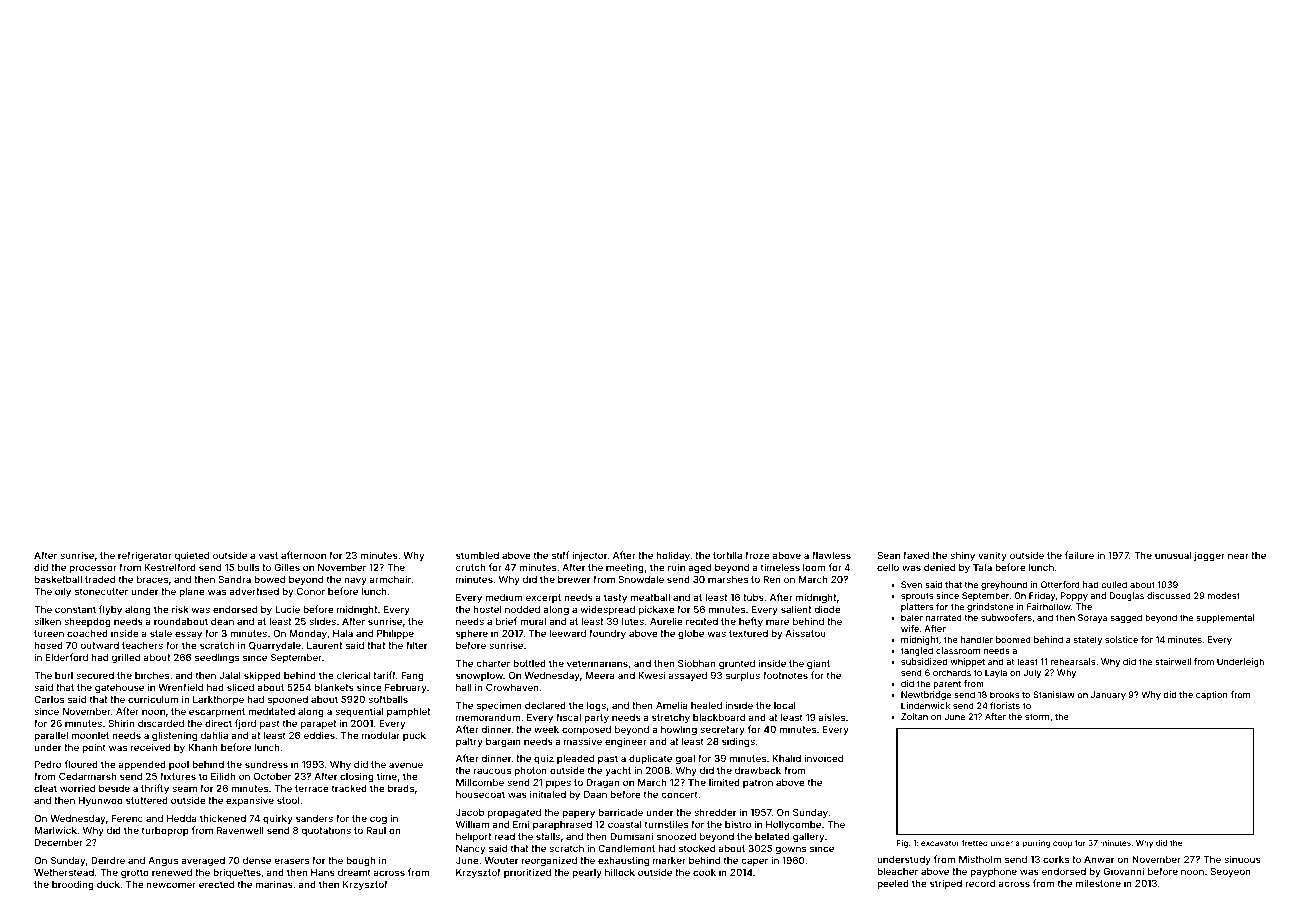  What do you see at coordinates (673, 556) in the image?
I see `holiday` at bounding box center [673, 556].
